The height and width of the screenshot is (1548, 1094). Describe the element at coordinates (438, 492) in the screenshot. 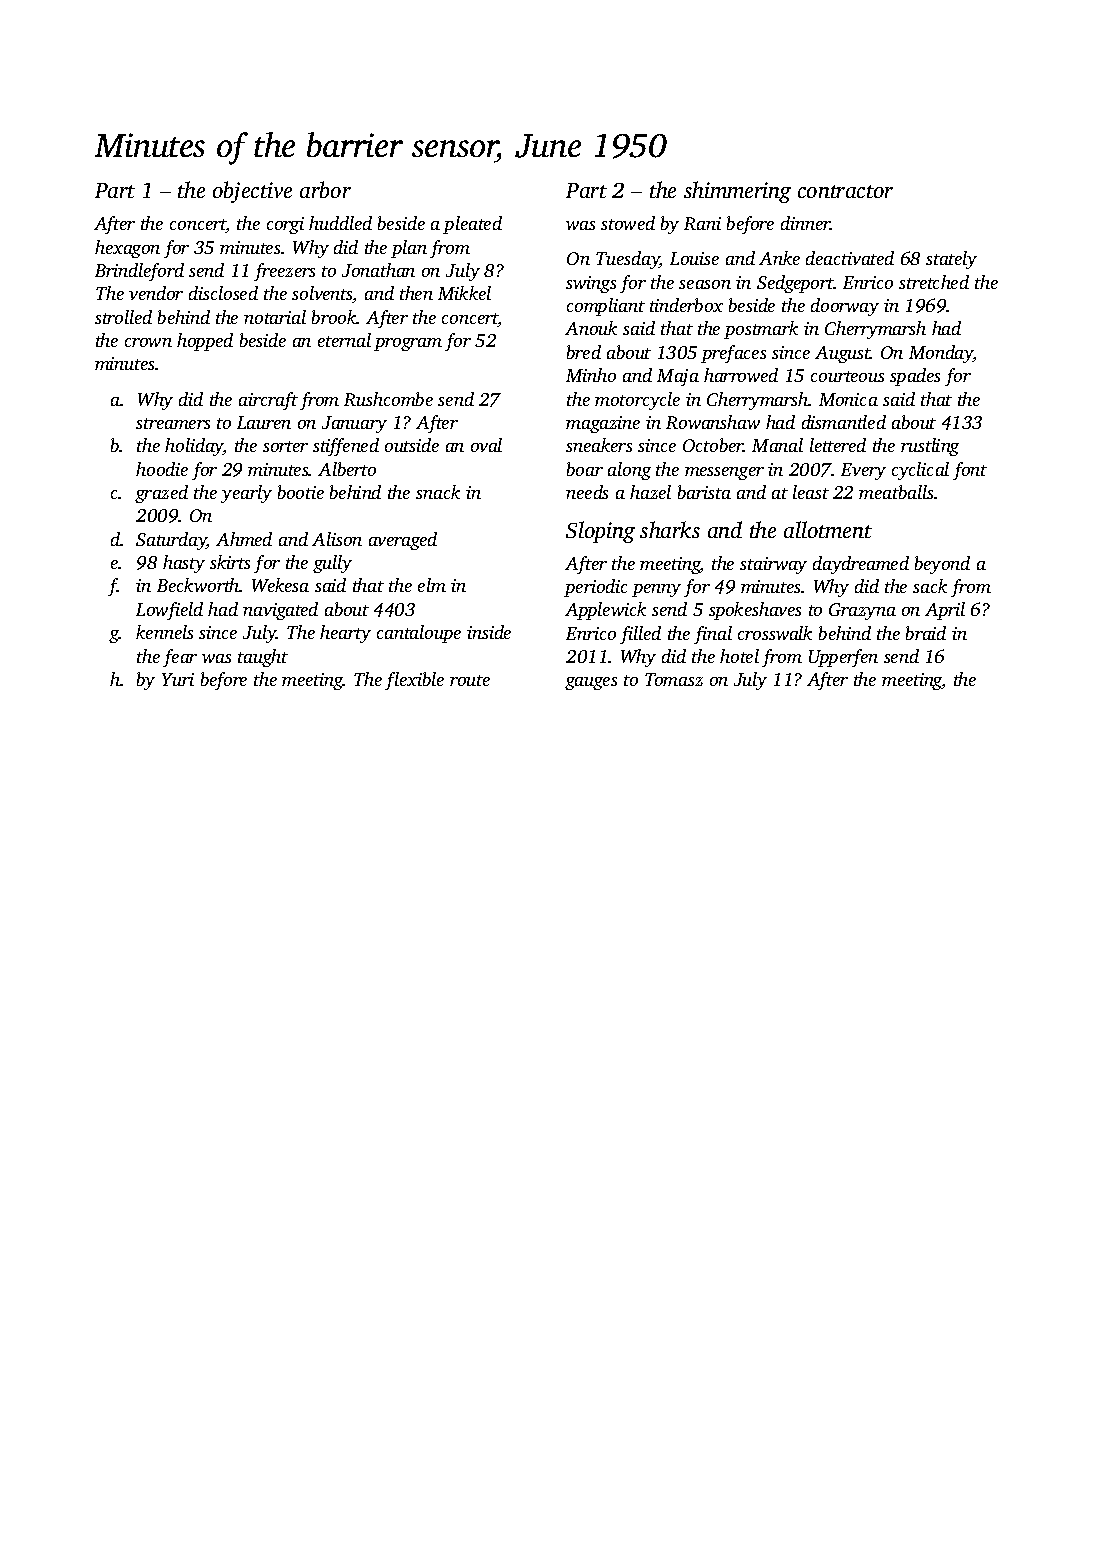

I see `snack` at that location.
